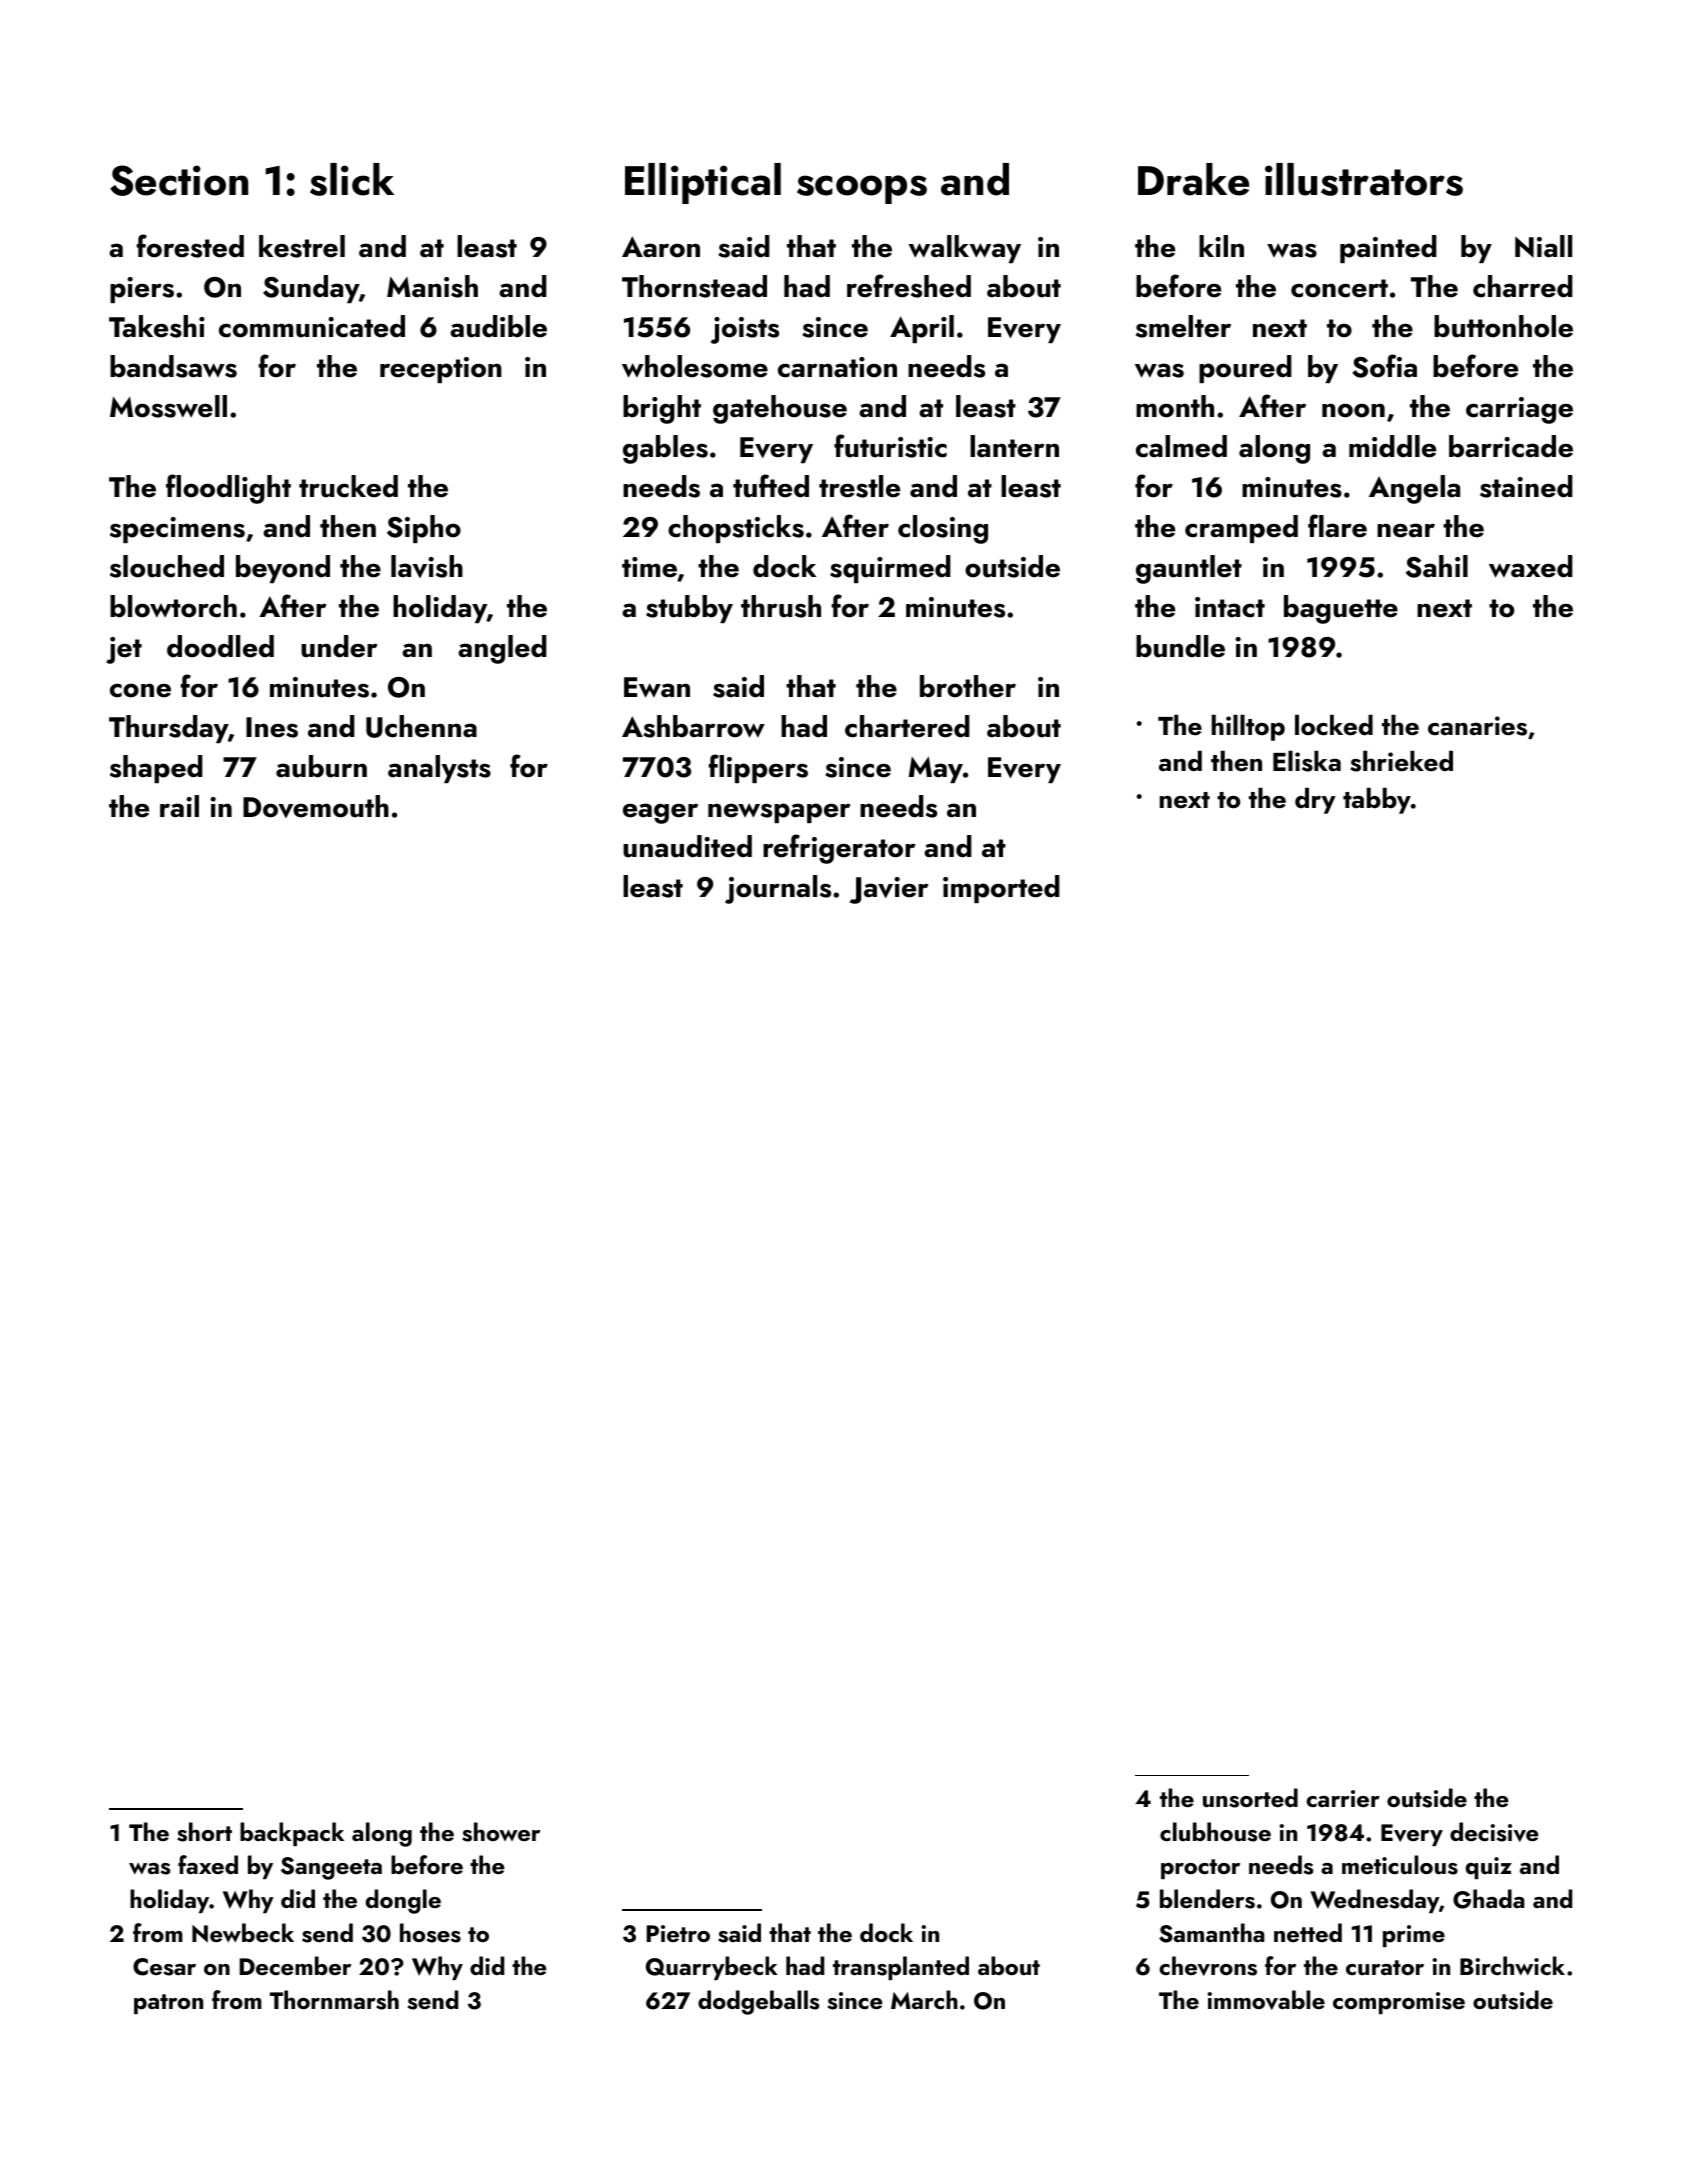  I want to click on doodled, so click(220, 646).
